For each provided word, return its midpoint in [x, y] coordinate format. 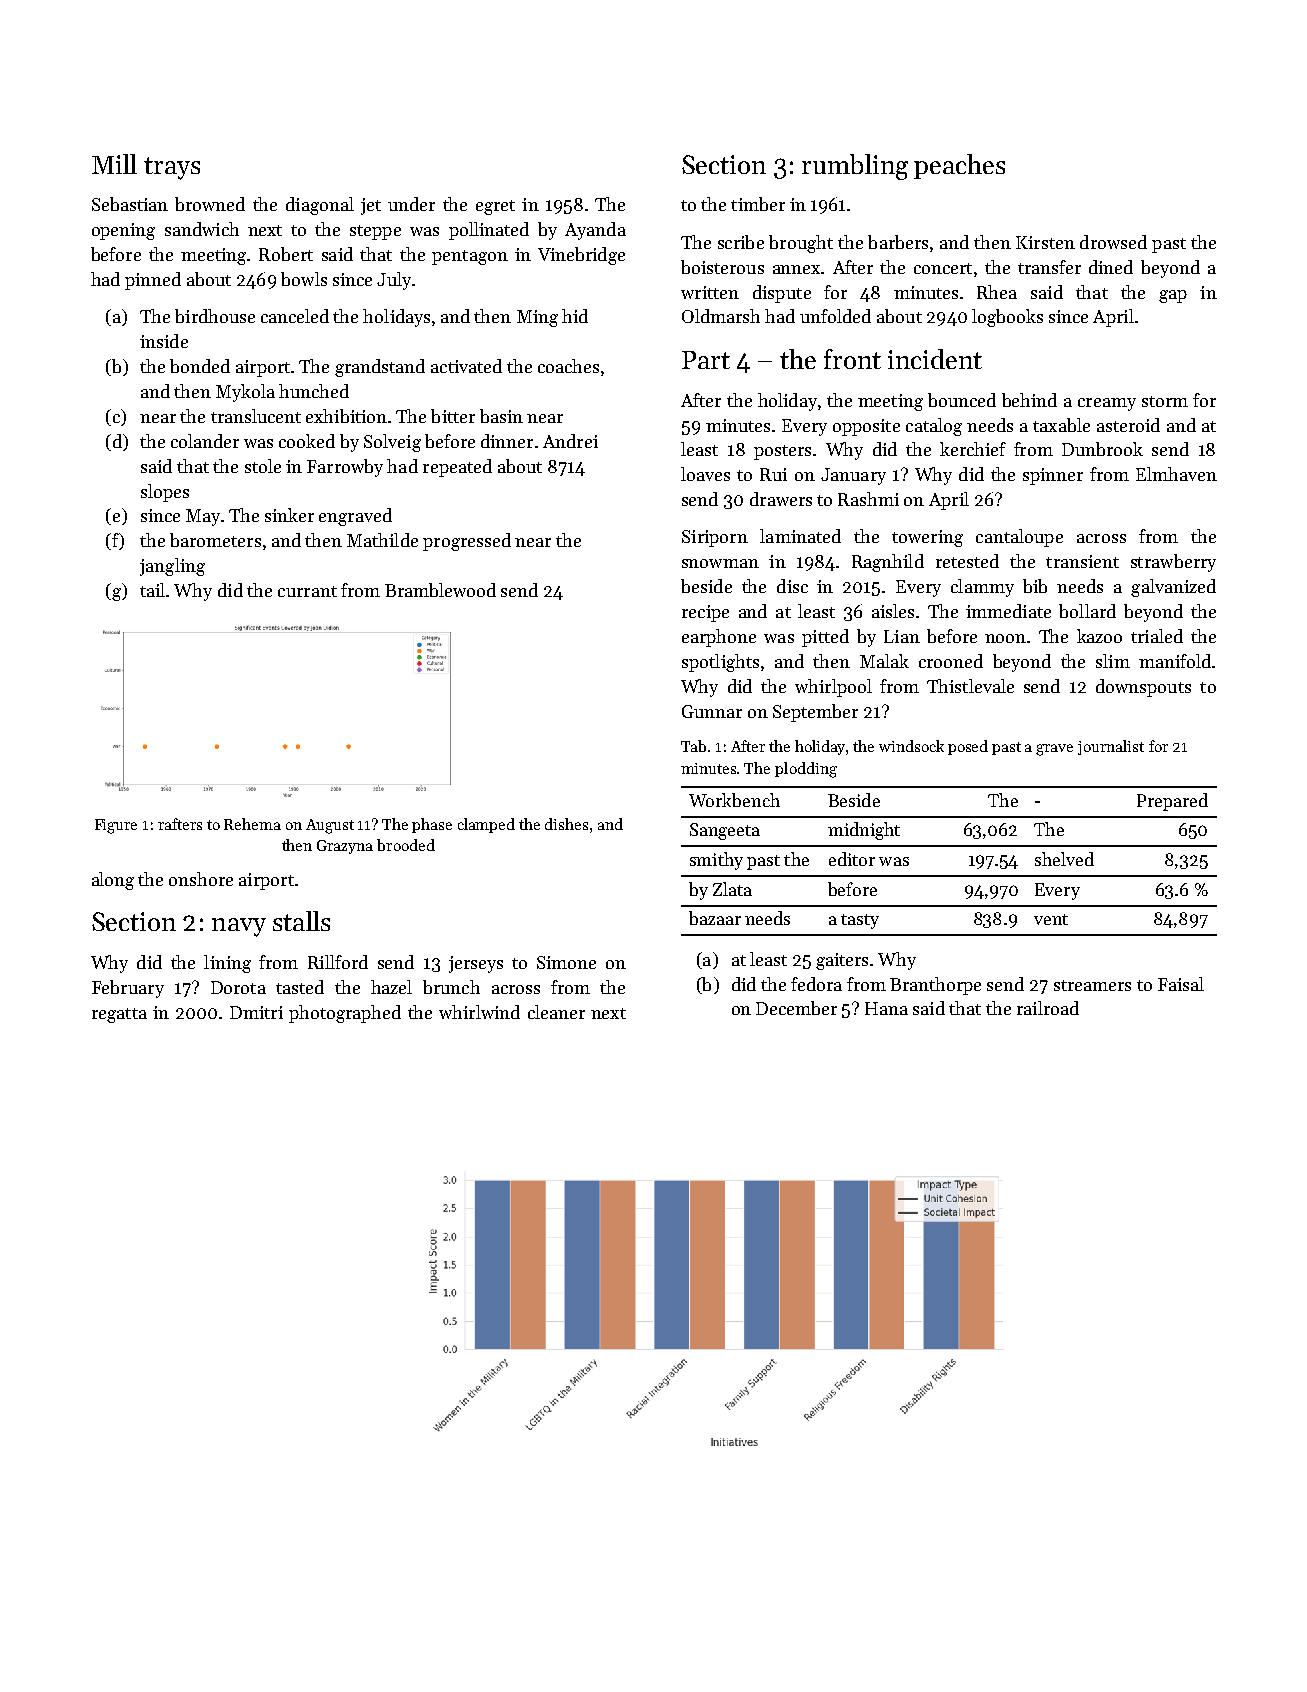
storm [1165, 401]
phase [432, 825]
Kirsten [1045, 242]
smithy [716, 861]
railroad [1048, 1008]
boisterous [722, 267]
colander [205, 441]
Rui [773, 474]
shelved [1064, 859]
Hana [886, 1008]
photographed [345, 1014]
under [411, 204]
